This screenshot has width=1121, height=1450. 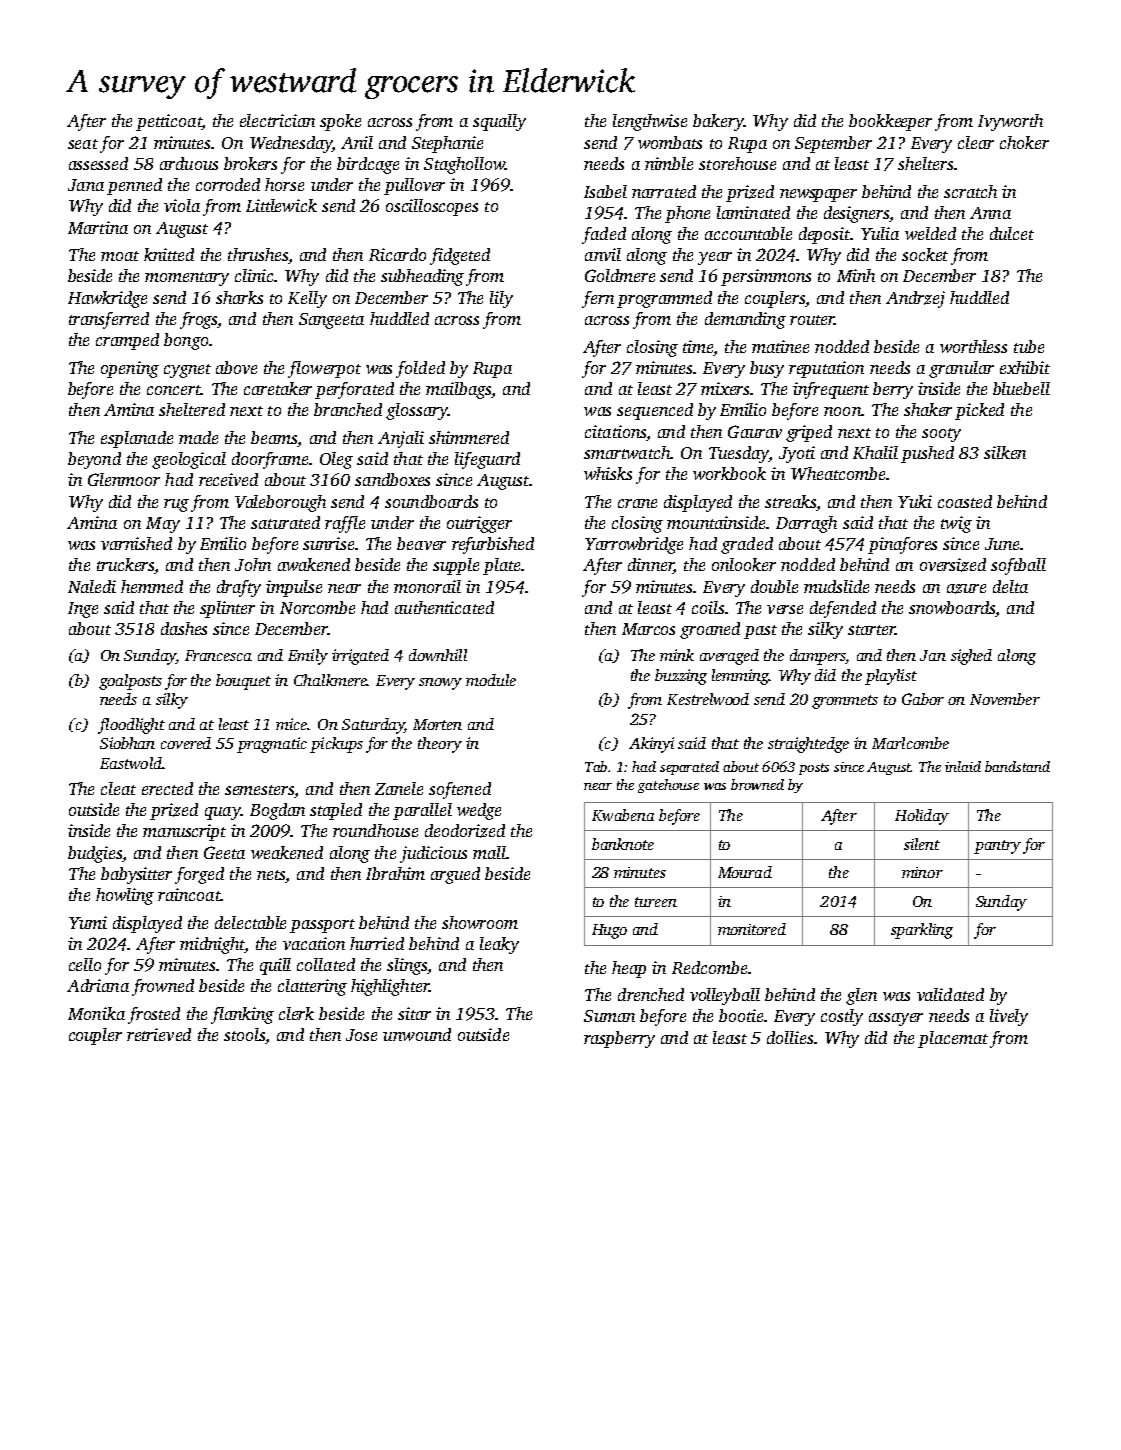 What do you see at coordinates (963, 766) in the screenshot?
I see `inlaid` at bounding box center [963, 766].
